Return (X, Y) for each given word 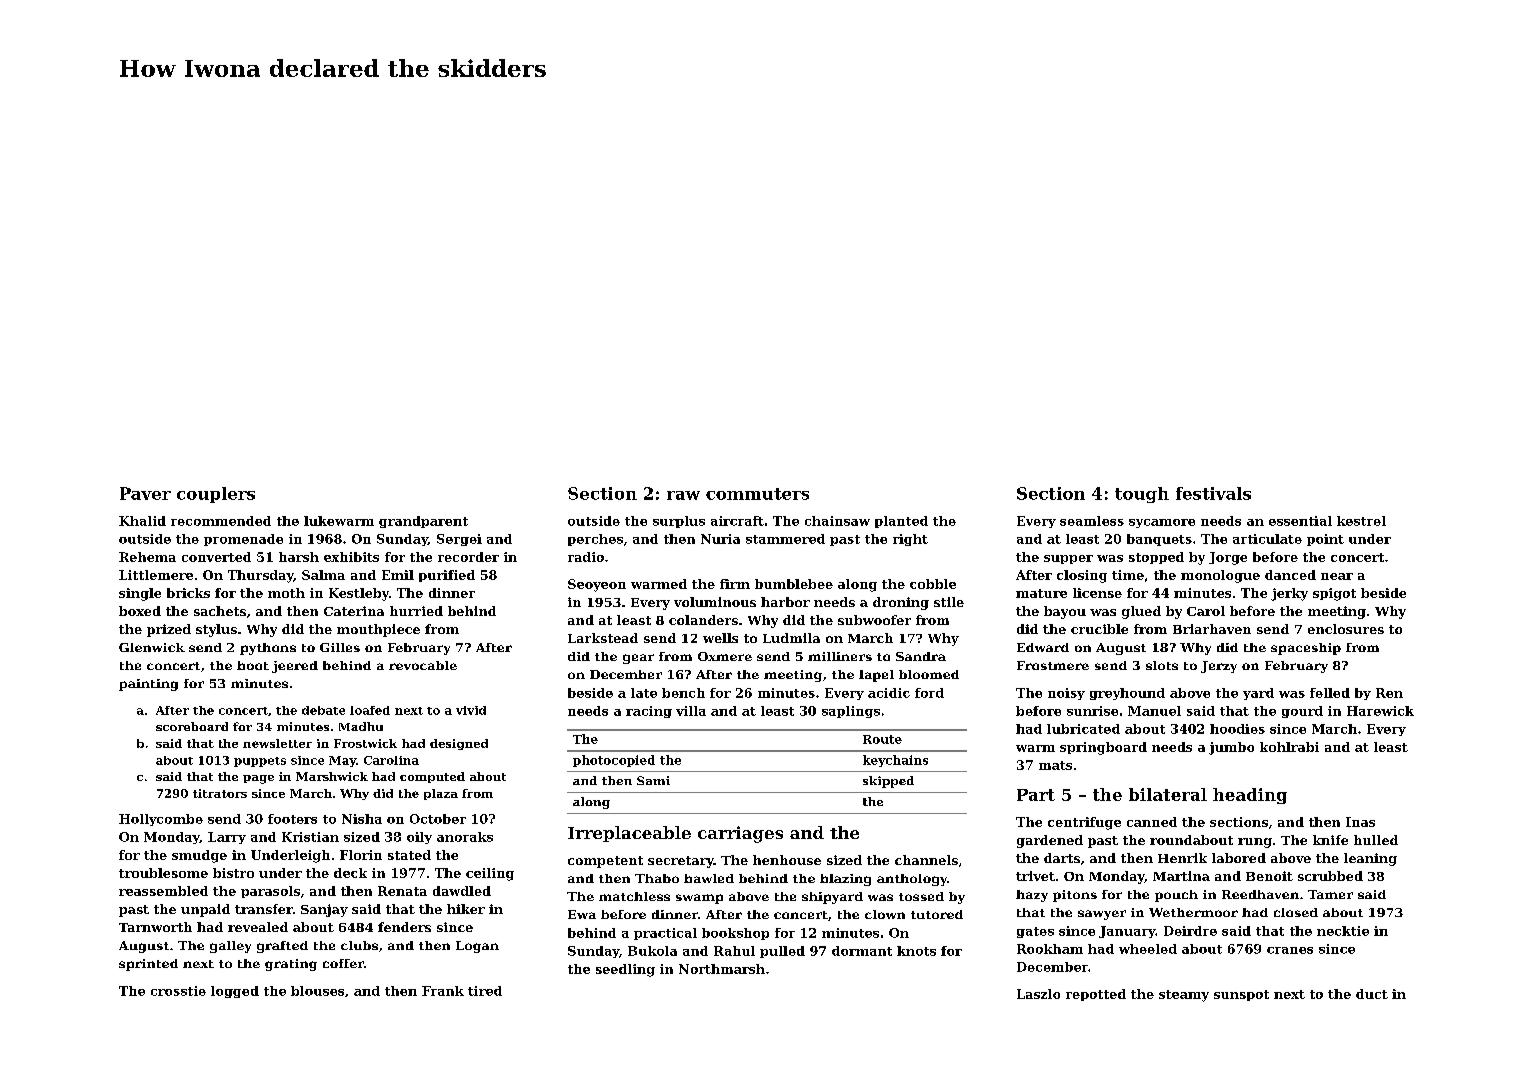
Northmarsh (722, 969)
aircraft (737, 521)
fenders (404, 927)
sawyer (1102, 915)
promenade (243, 540)
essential (1300, 521)
